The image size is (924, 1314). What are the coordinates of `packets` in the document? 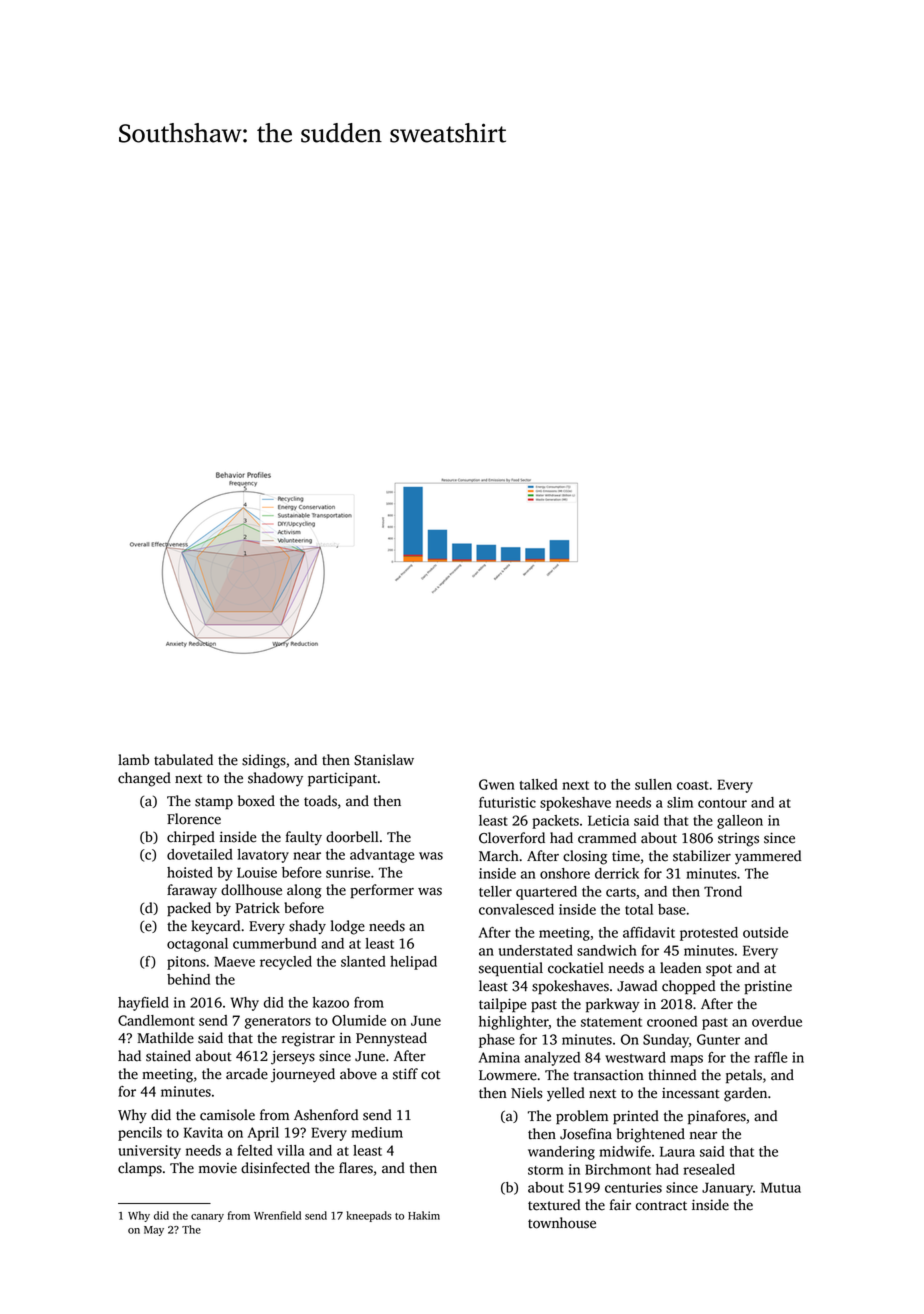 It's located at (555, 822).
